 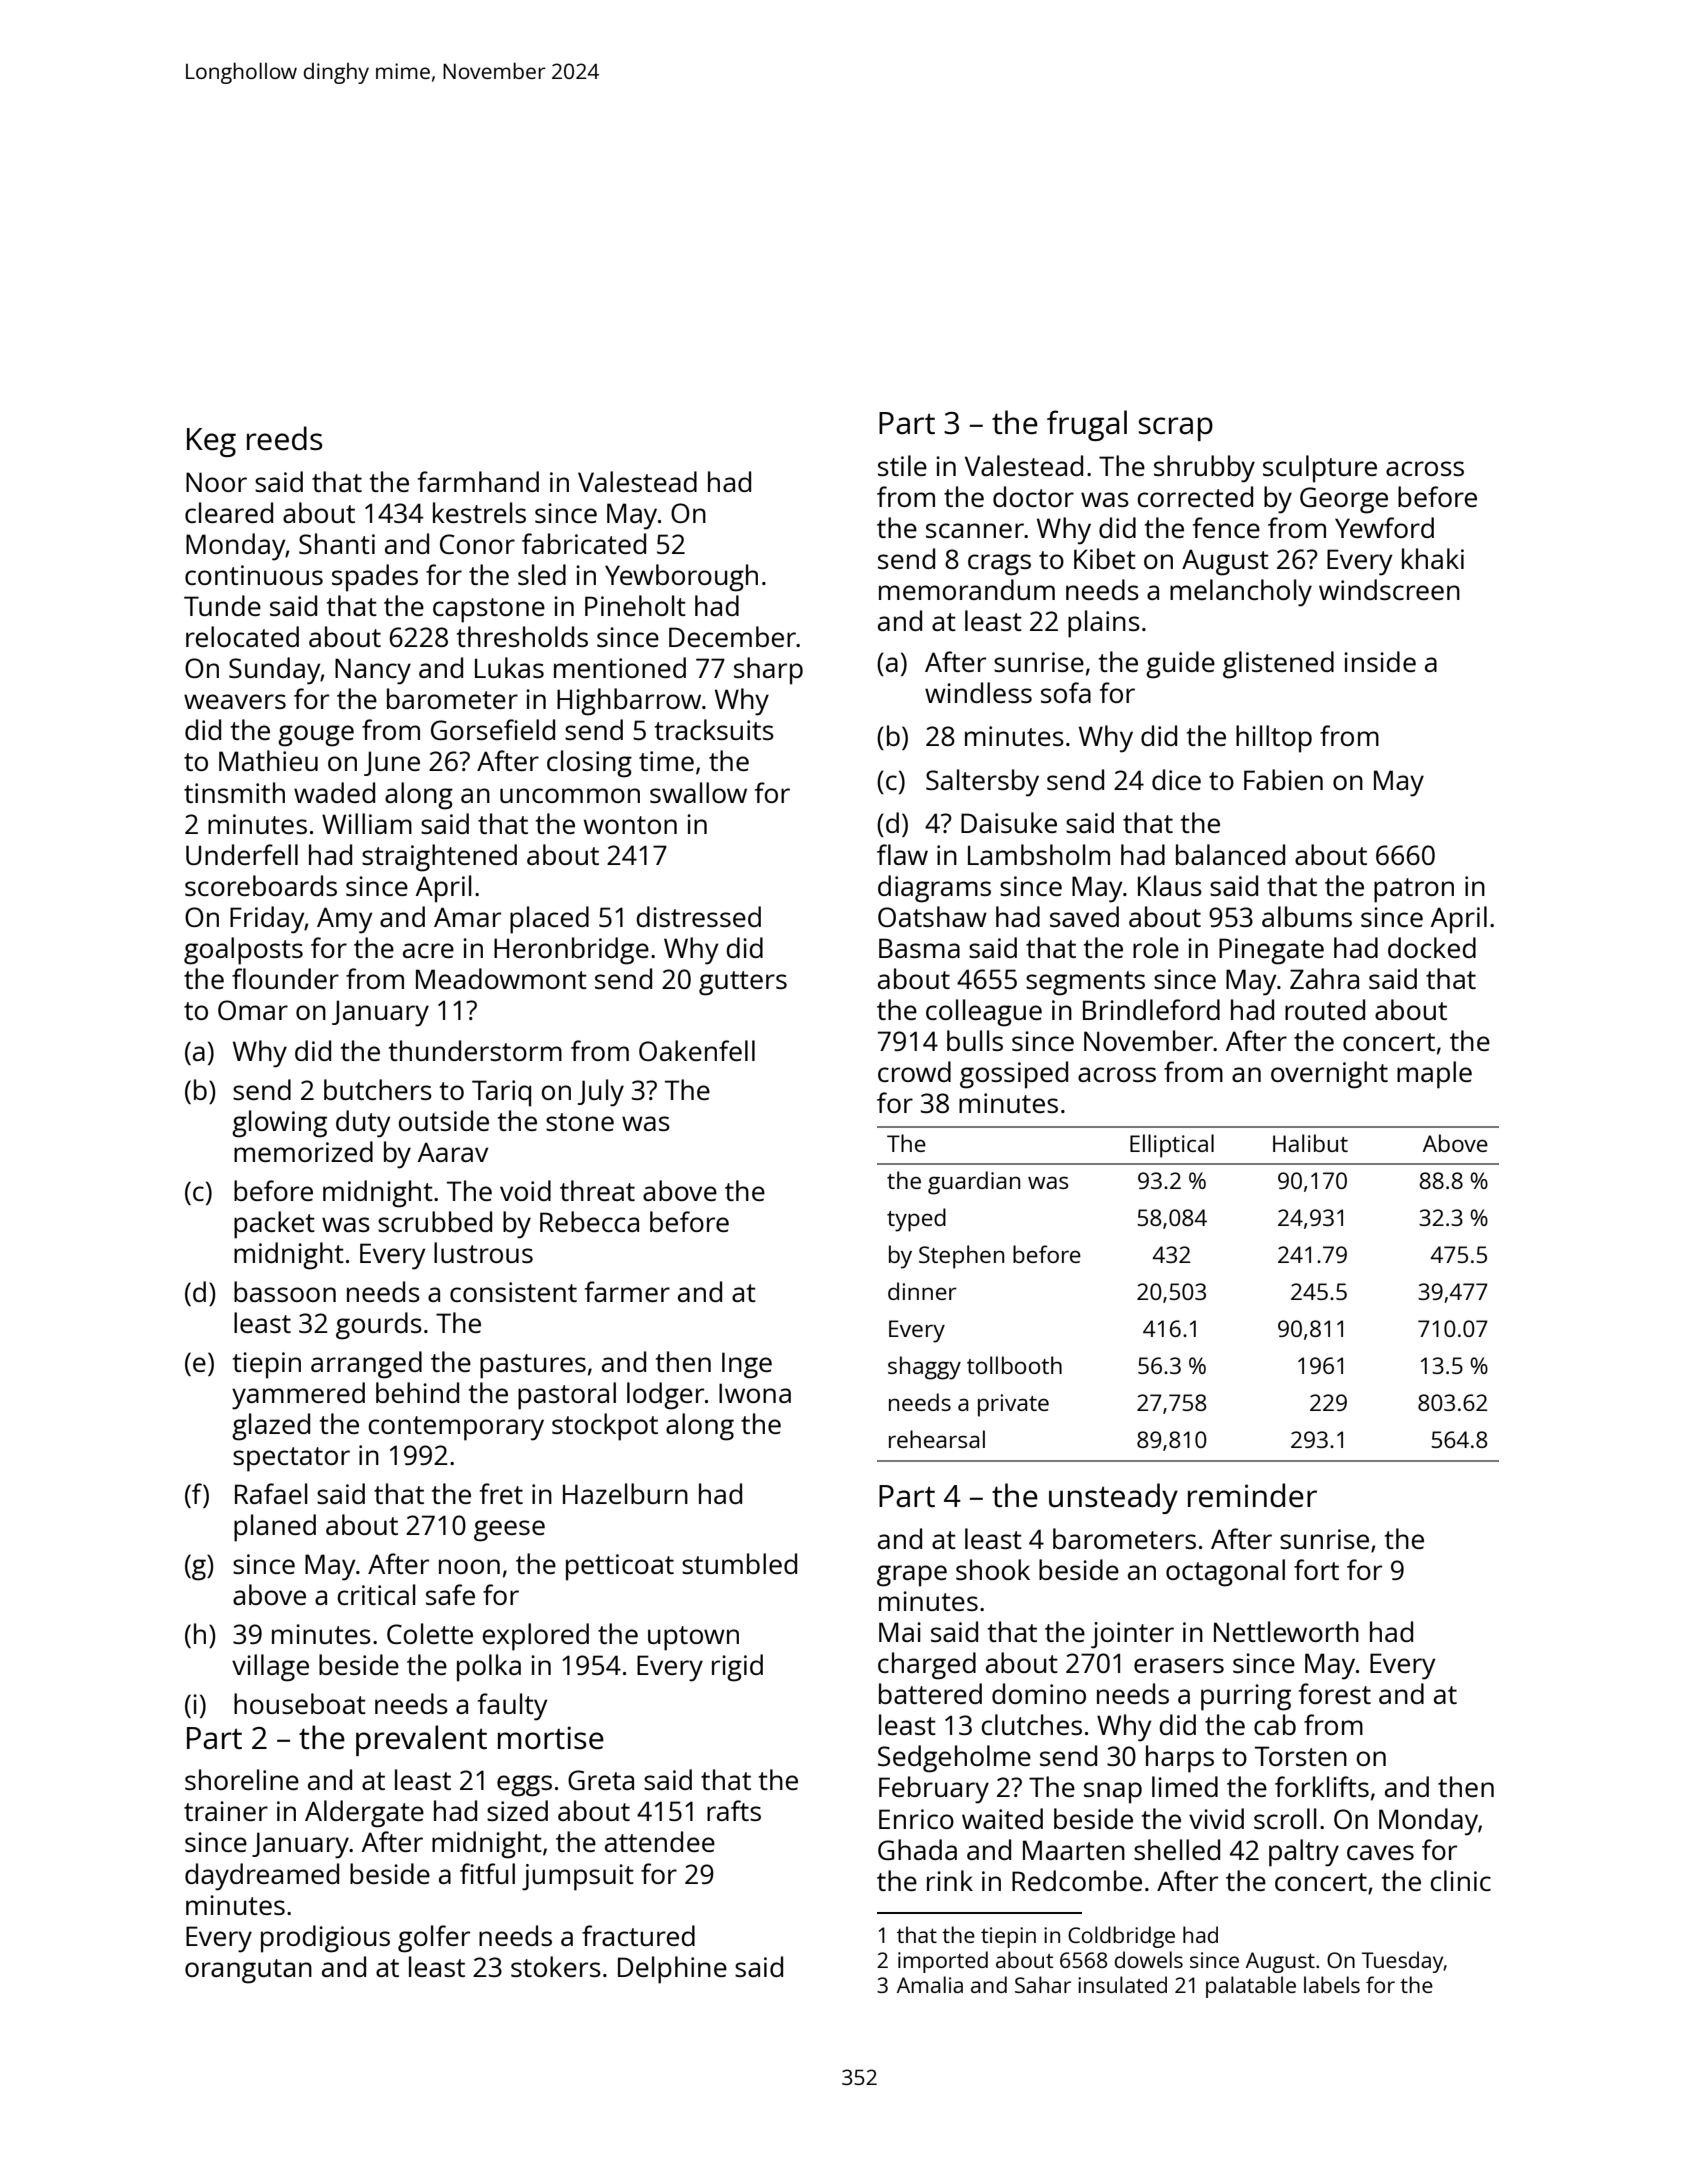 I want to click on colleague, so click(x=984, y=1013).
